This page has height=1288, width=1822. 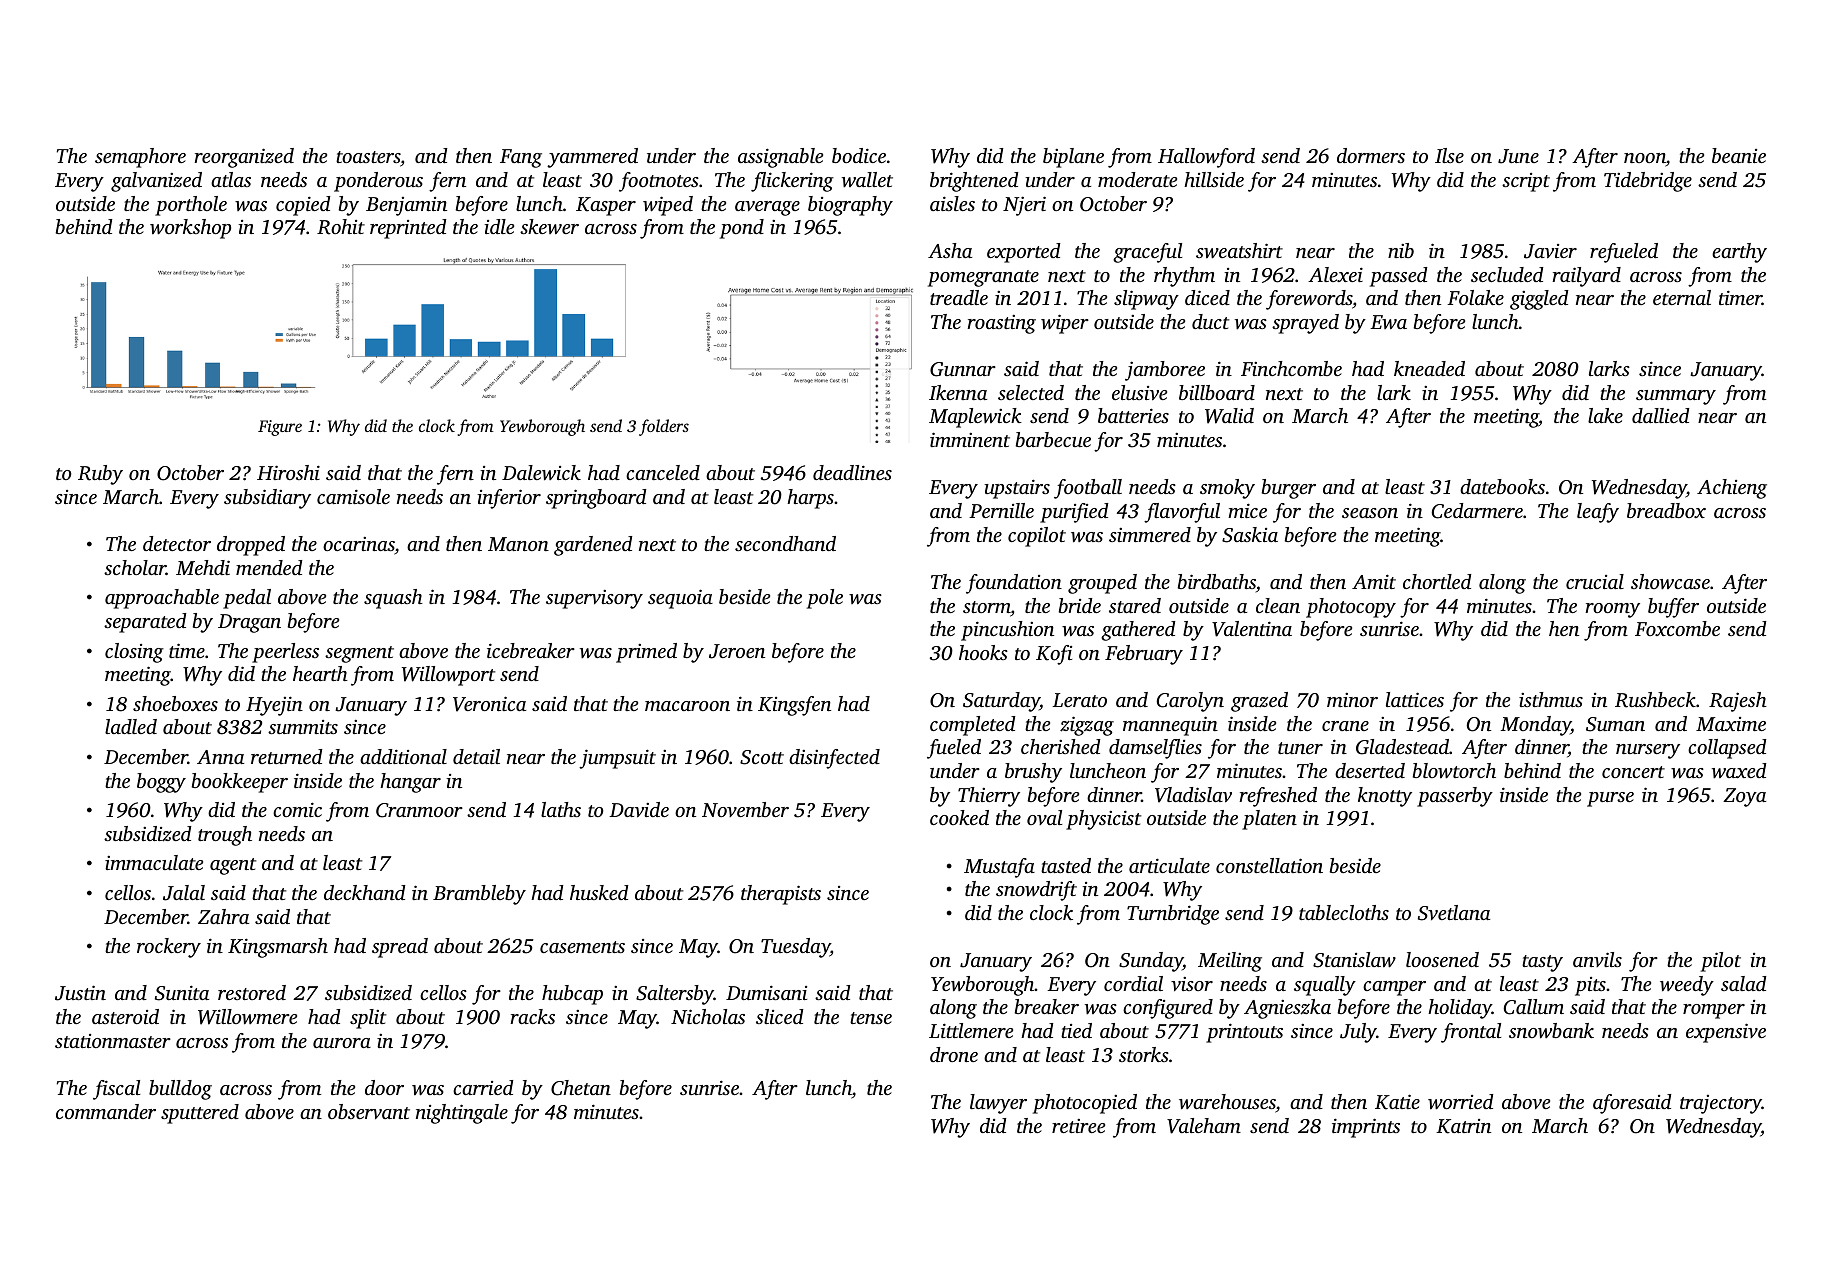 I want to click on clean, so click(x=1278, y=605).
